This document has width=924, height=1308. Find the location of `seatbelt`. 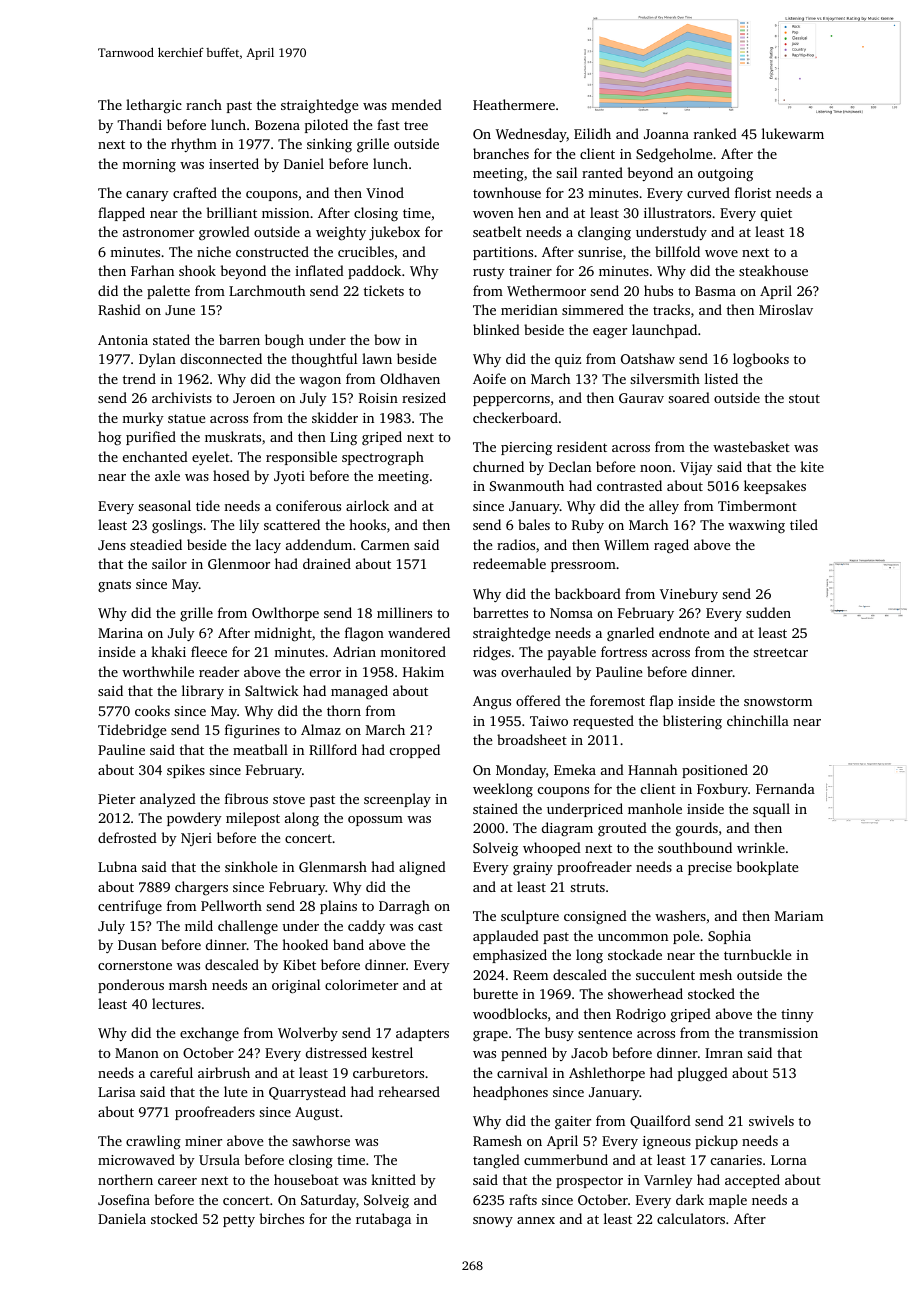

seatbelt is located at coordinates (497, 231).
